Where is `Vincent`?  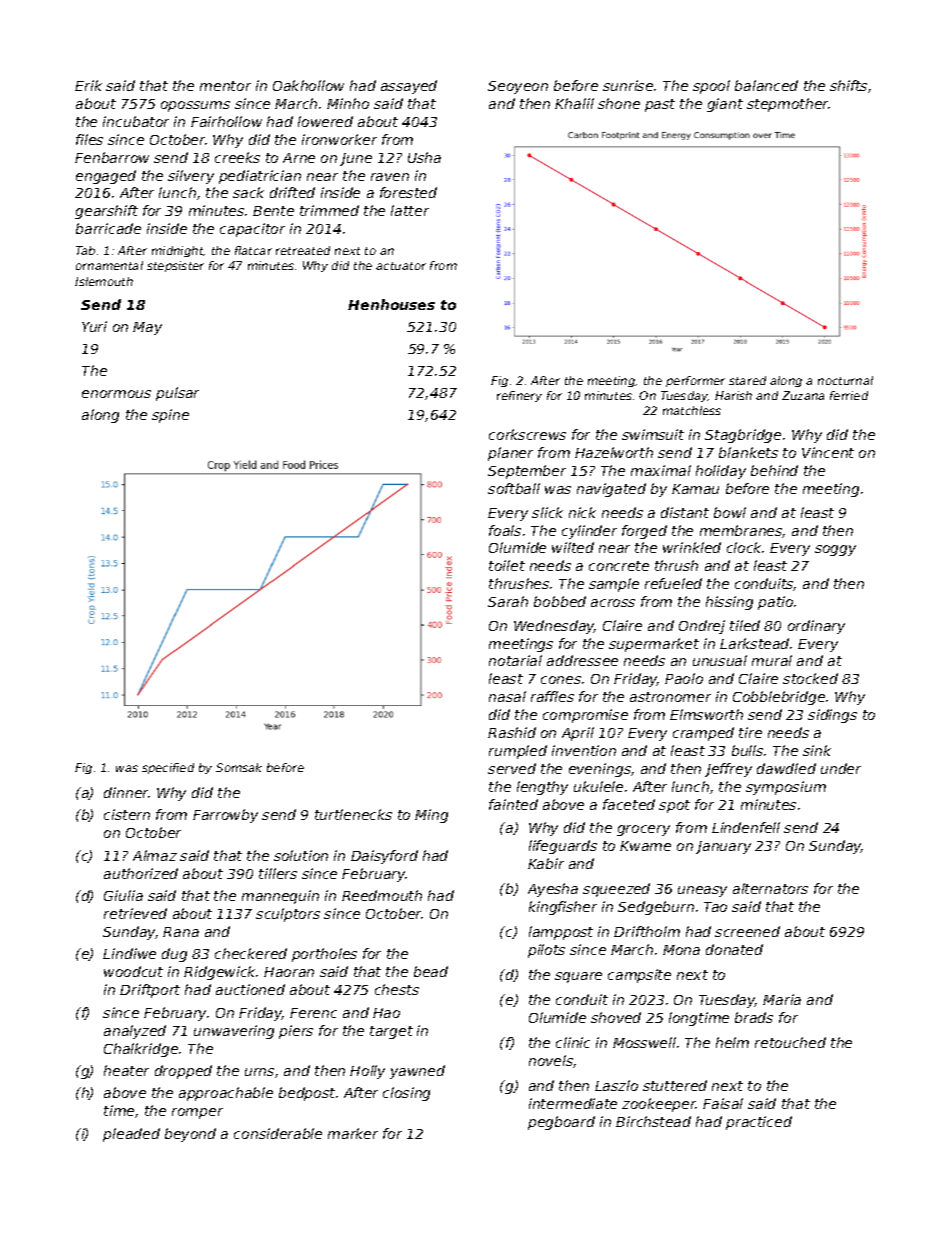
Vincent is located at coordinates (828, 452).
